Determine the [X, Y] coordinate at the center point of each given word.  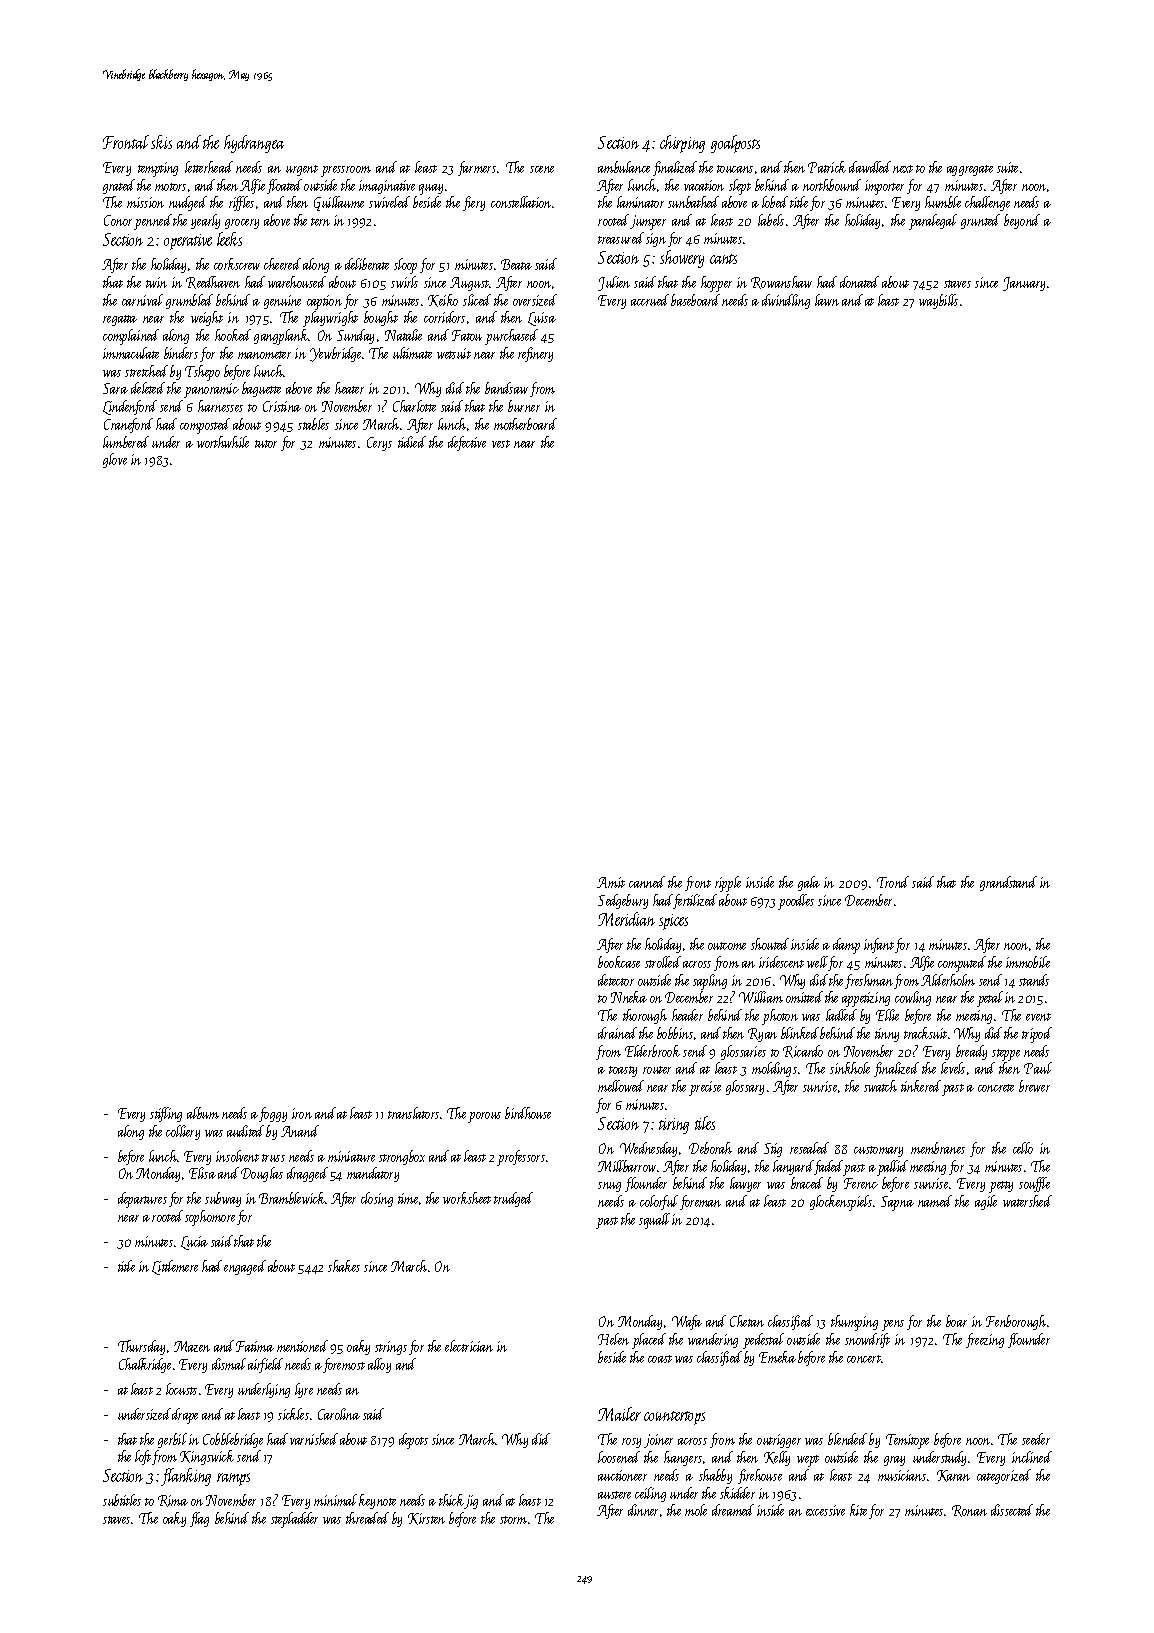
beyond [1022, 221]
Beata [516, 264]
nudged [188, 203]
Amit [611, 882]
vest [501, 444]
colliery [183, 1132]
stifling [166, 1114]
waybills [938, 301]
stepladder [294, 1520]
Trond [893, 882]
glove [115, 460]
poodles [796, 902]
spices [673, 922]
